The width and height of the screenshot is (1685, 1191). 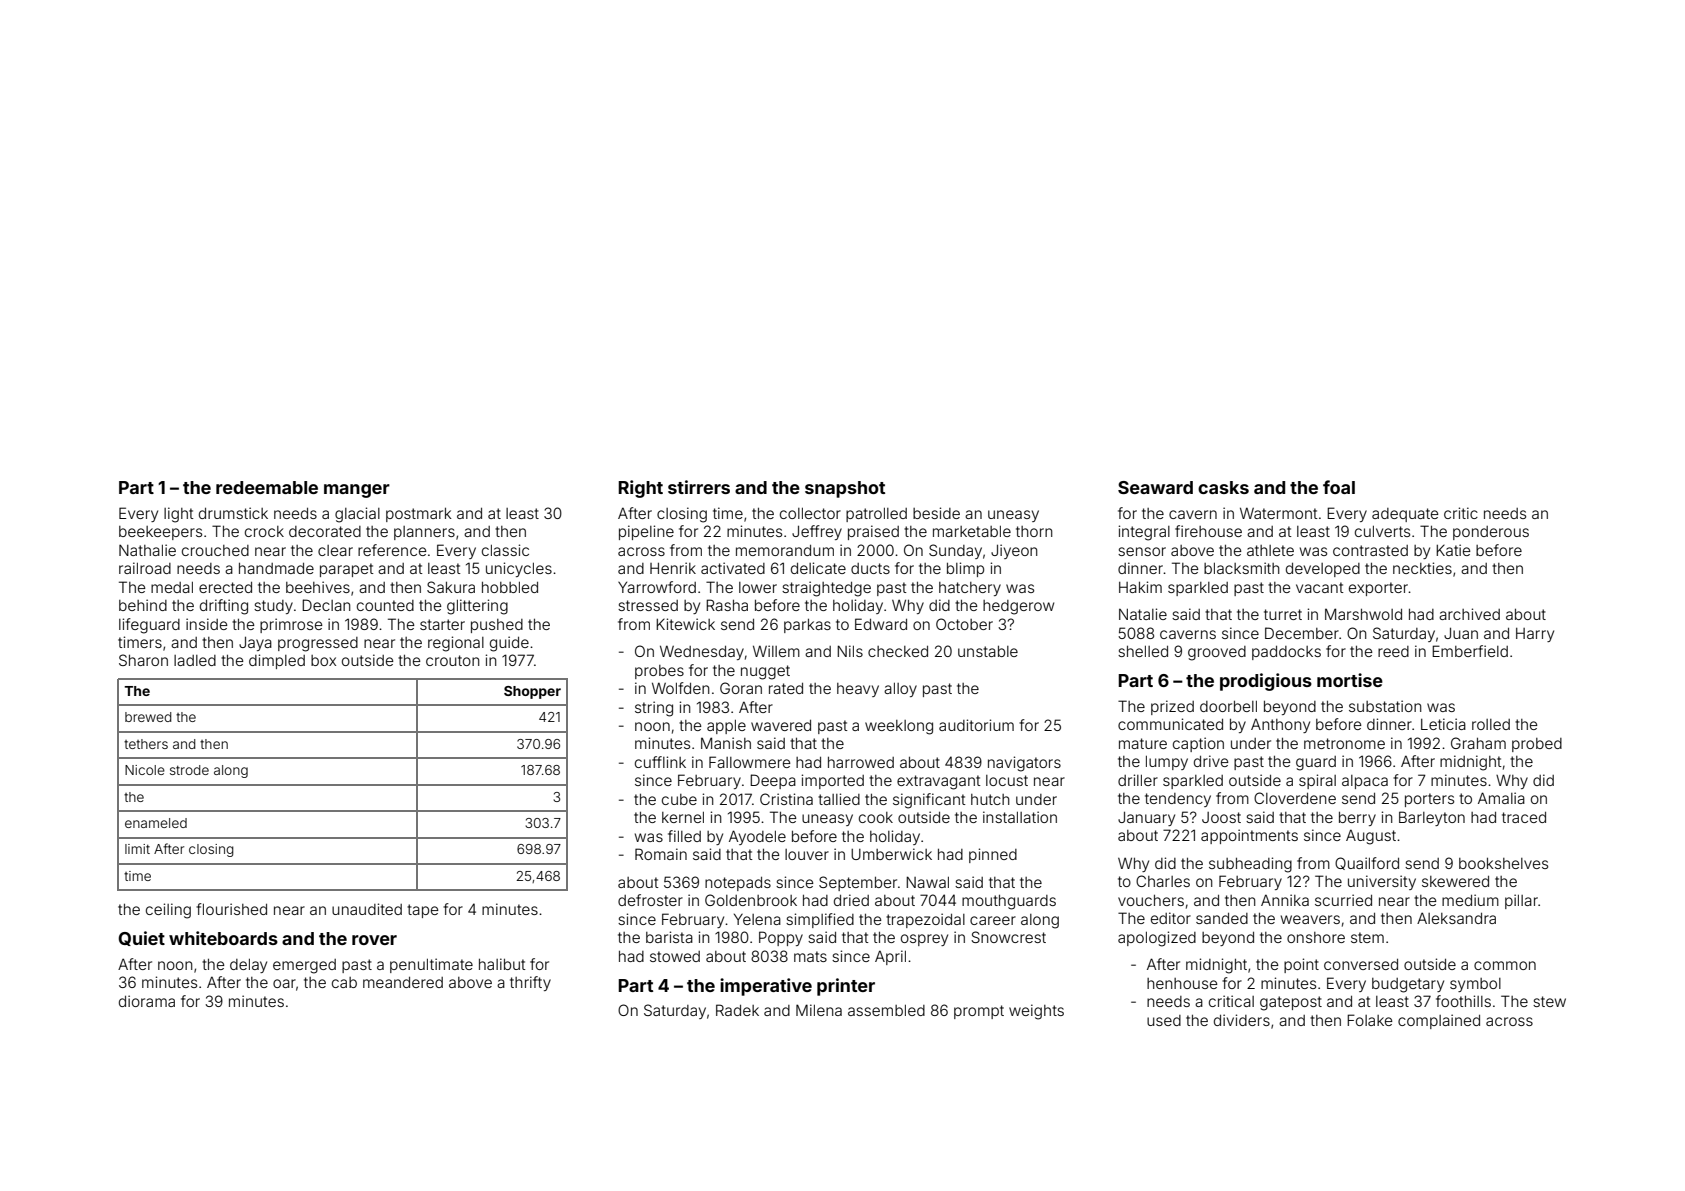 I want to click on delay, so click(x=248, y=966).
